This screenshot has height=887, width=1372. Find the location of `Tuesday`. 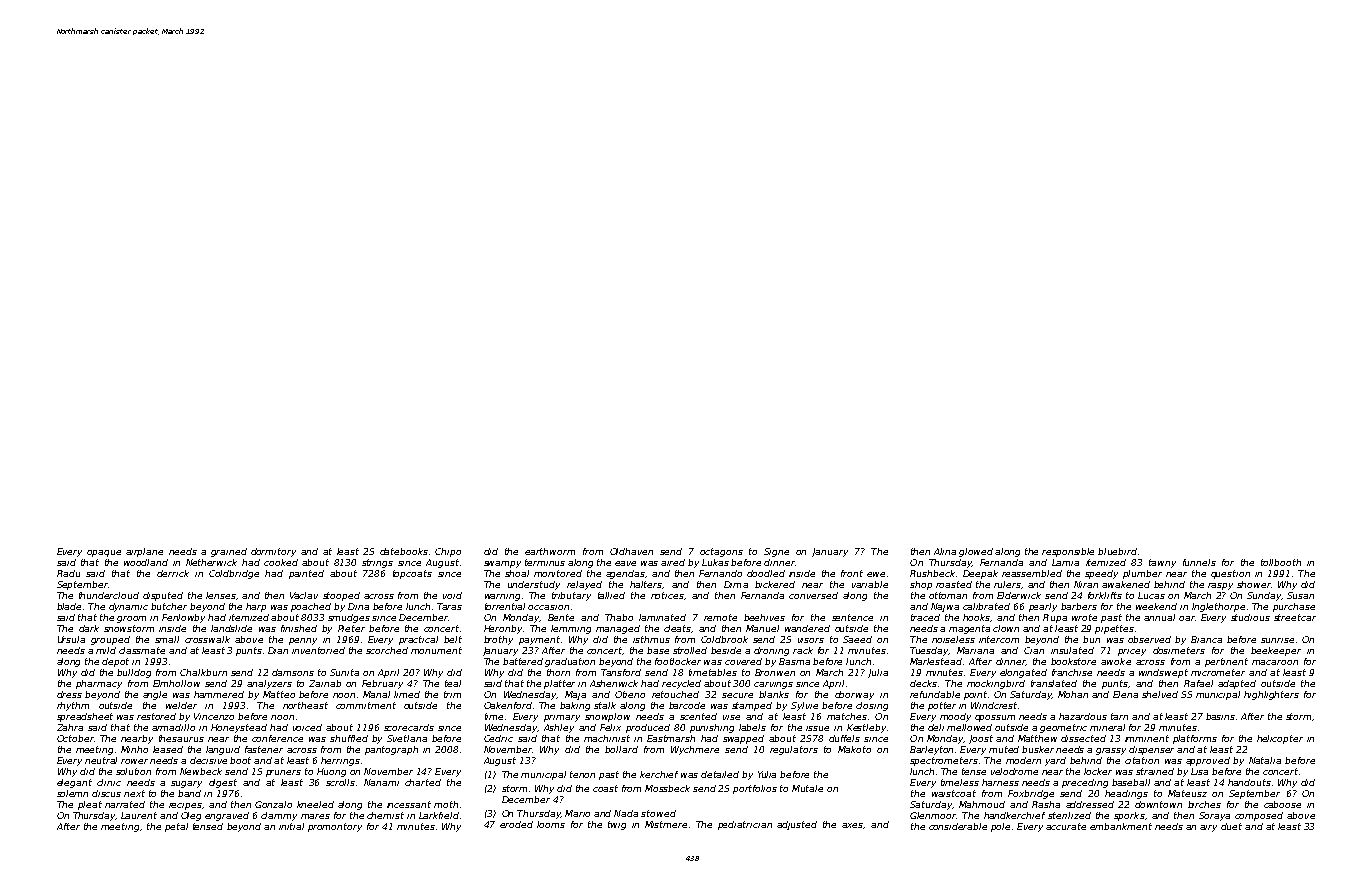

Tuesday is located at coordinates (929, 651).
